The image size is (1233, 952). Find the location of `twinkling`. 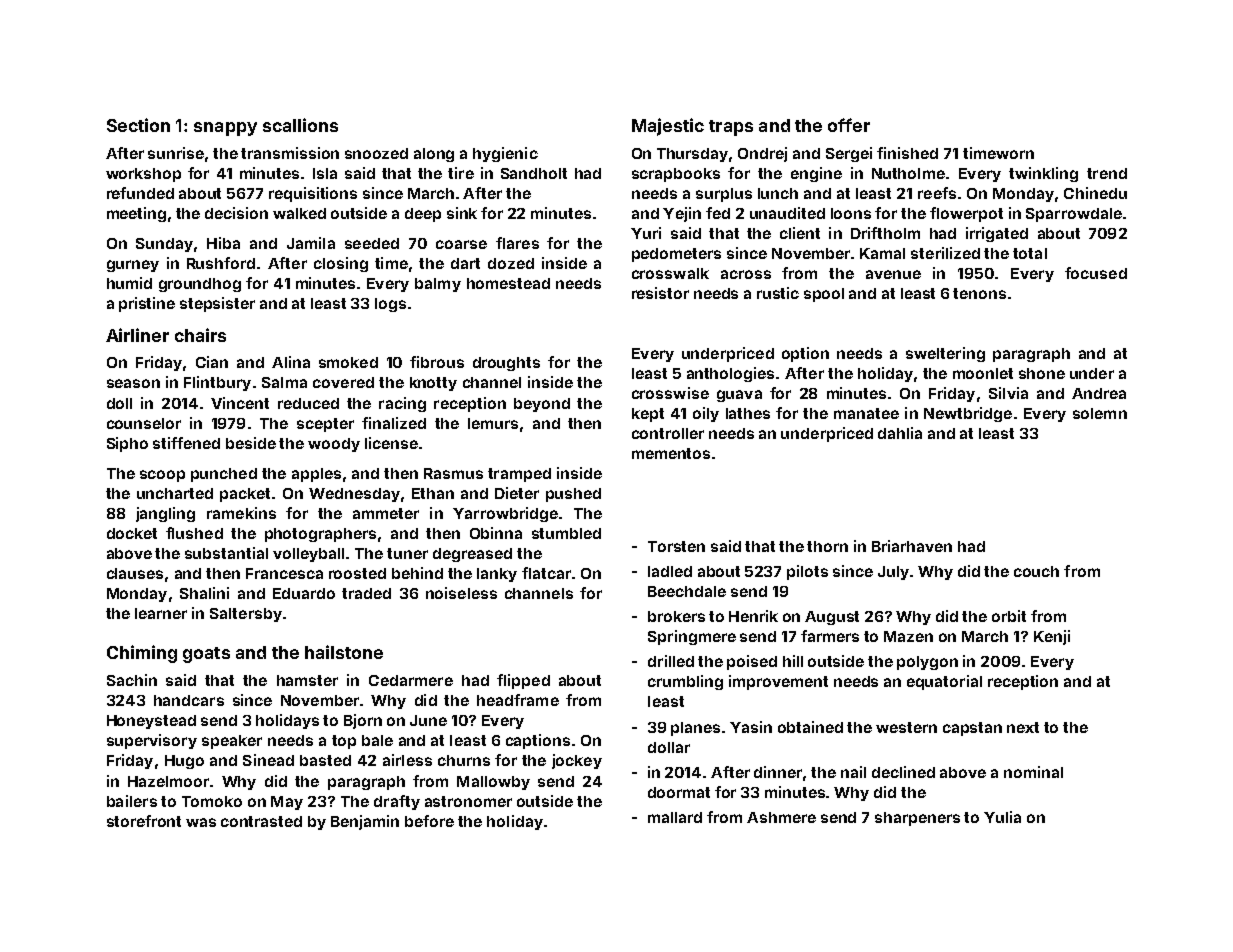

twinkling is located at coordinates (1043, 174).
